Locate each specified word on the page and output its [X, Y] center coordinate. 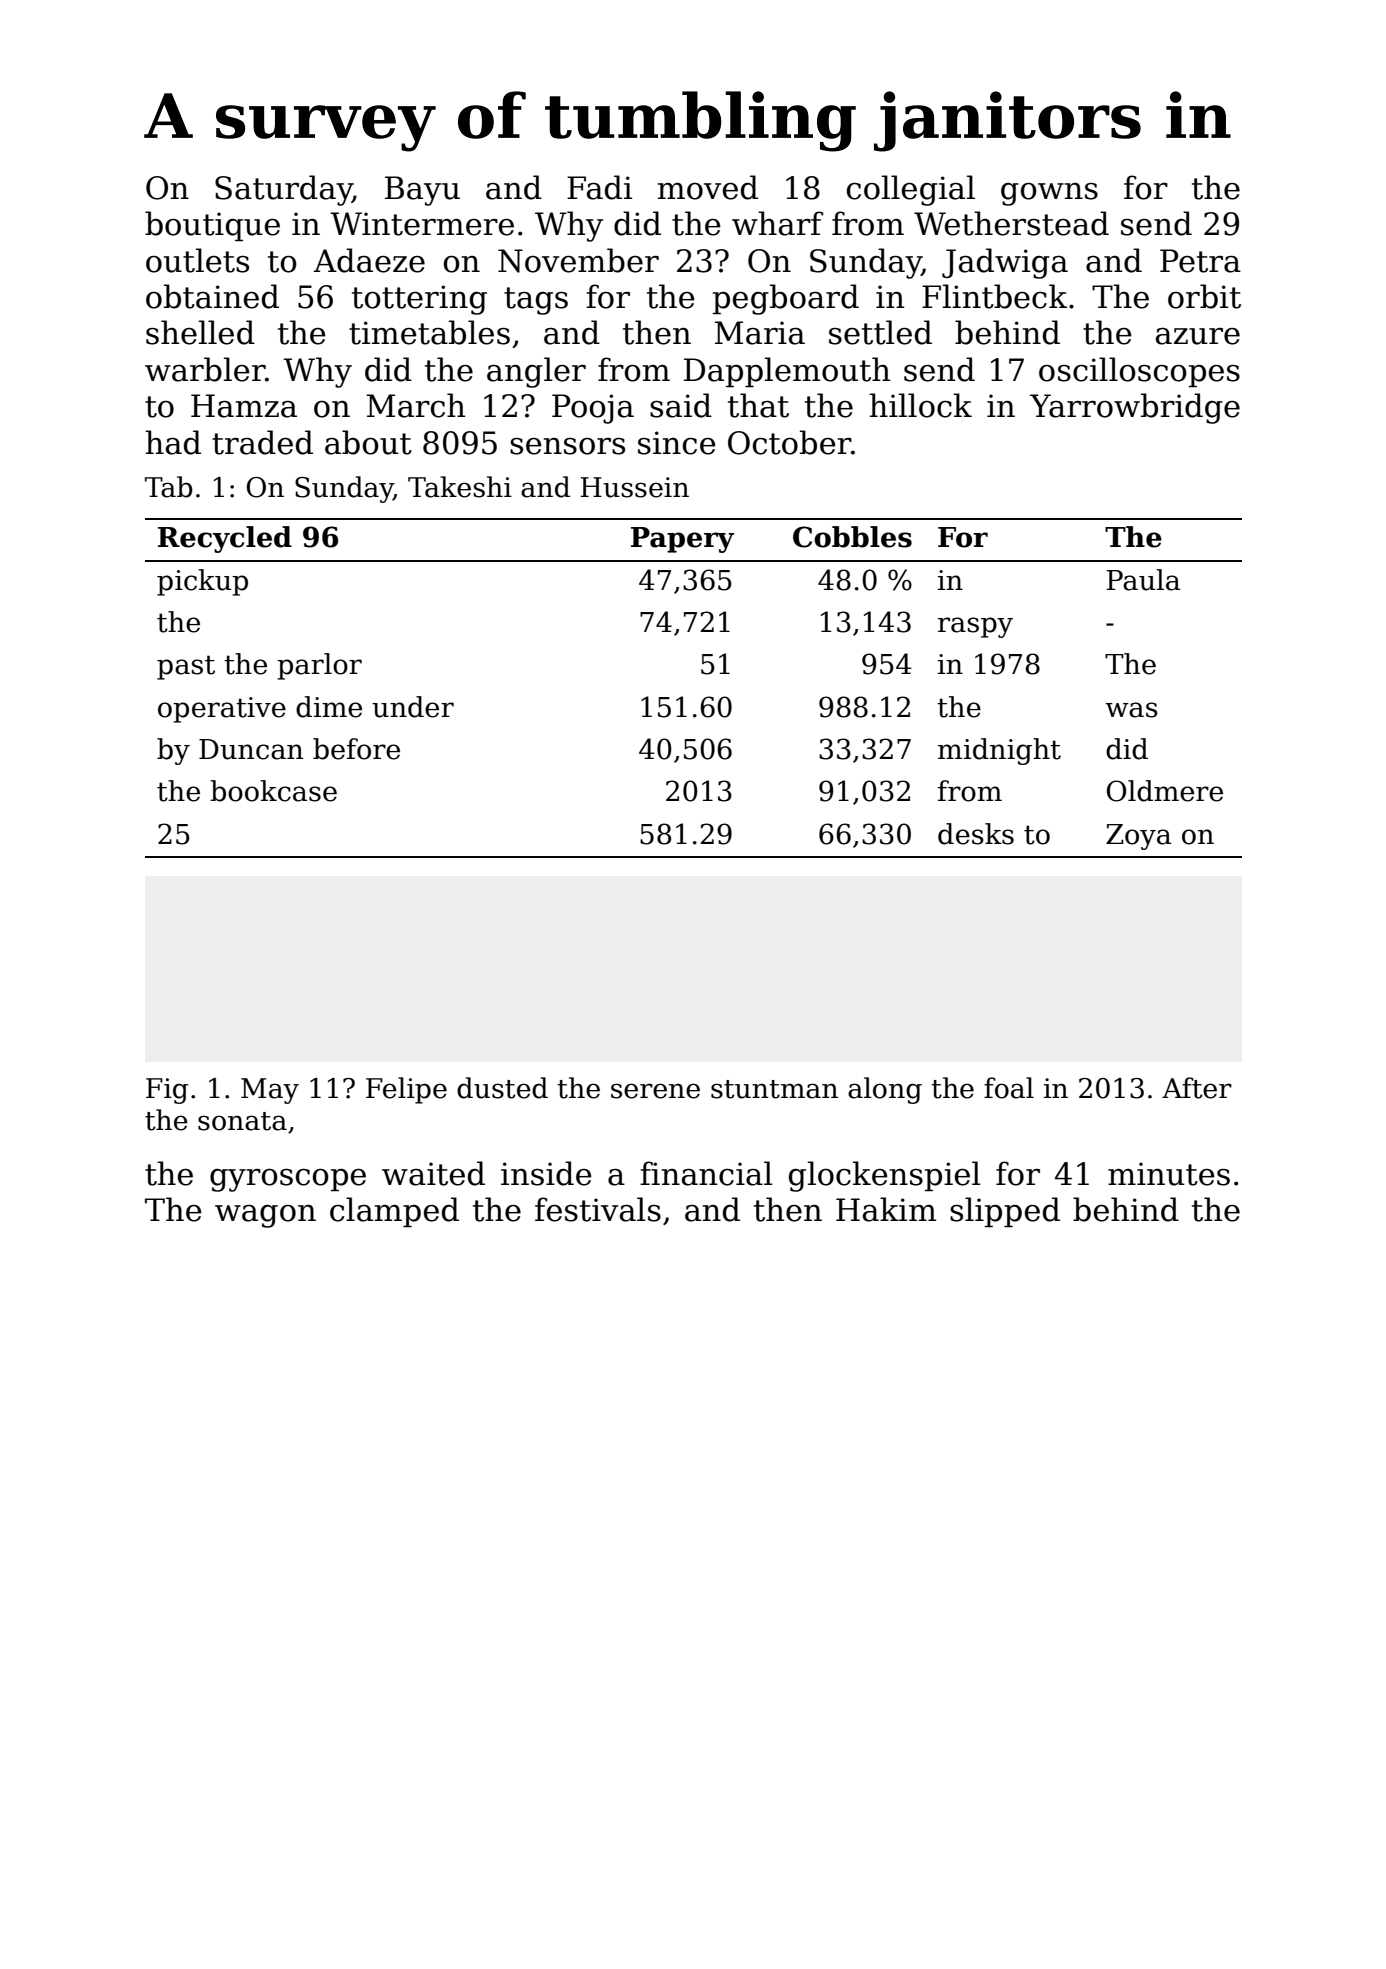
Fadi [599, 187]
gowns [1049, 194]
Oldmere [1165, 791]
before [356, 749]
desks [976, 834]
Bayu [422, 191]
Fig [167, 1091]
